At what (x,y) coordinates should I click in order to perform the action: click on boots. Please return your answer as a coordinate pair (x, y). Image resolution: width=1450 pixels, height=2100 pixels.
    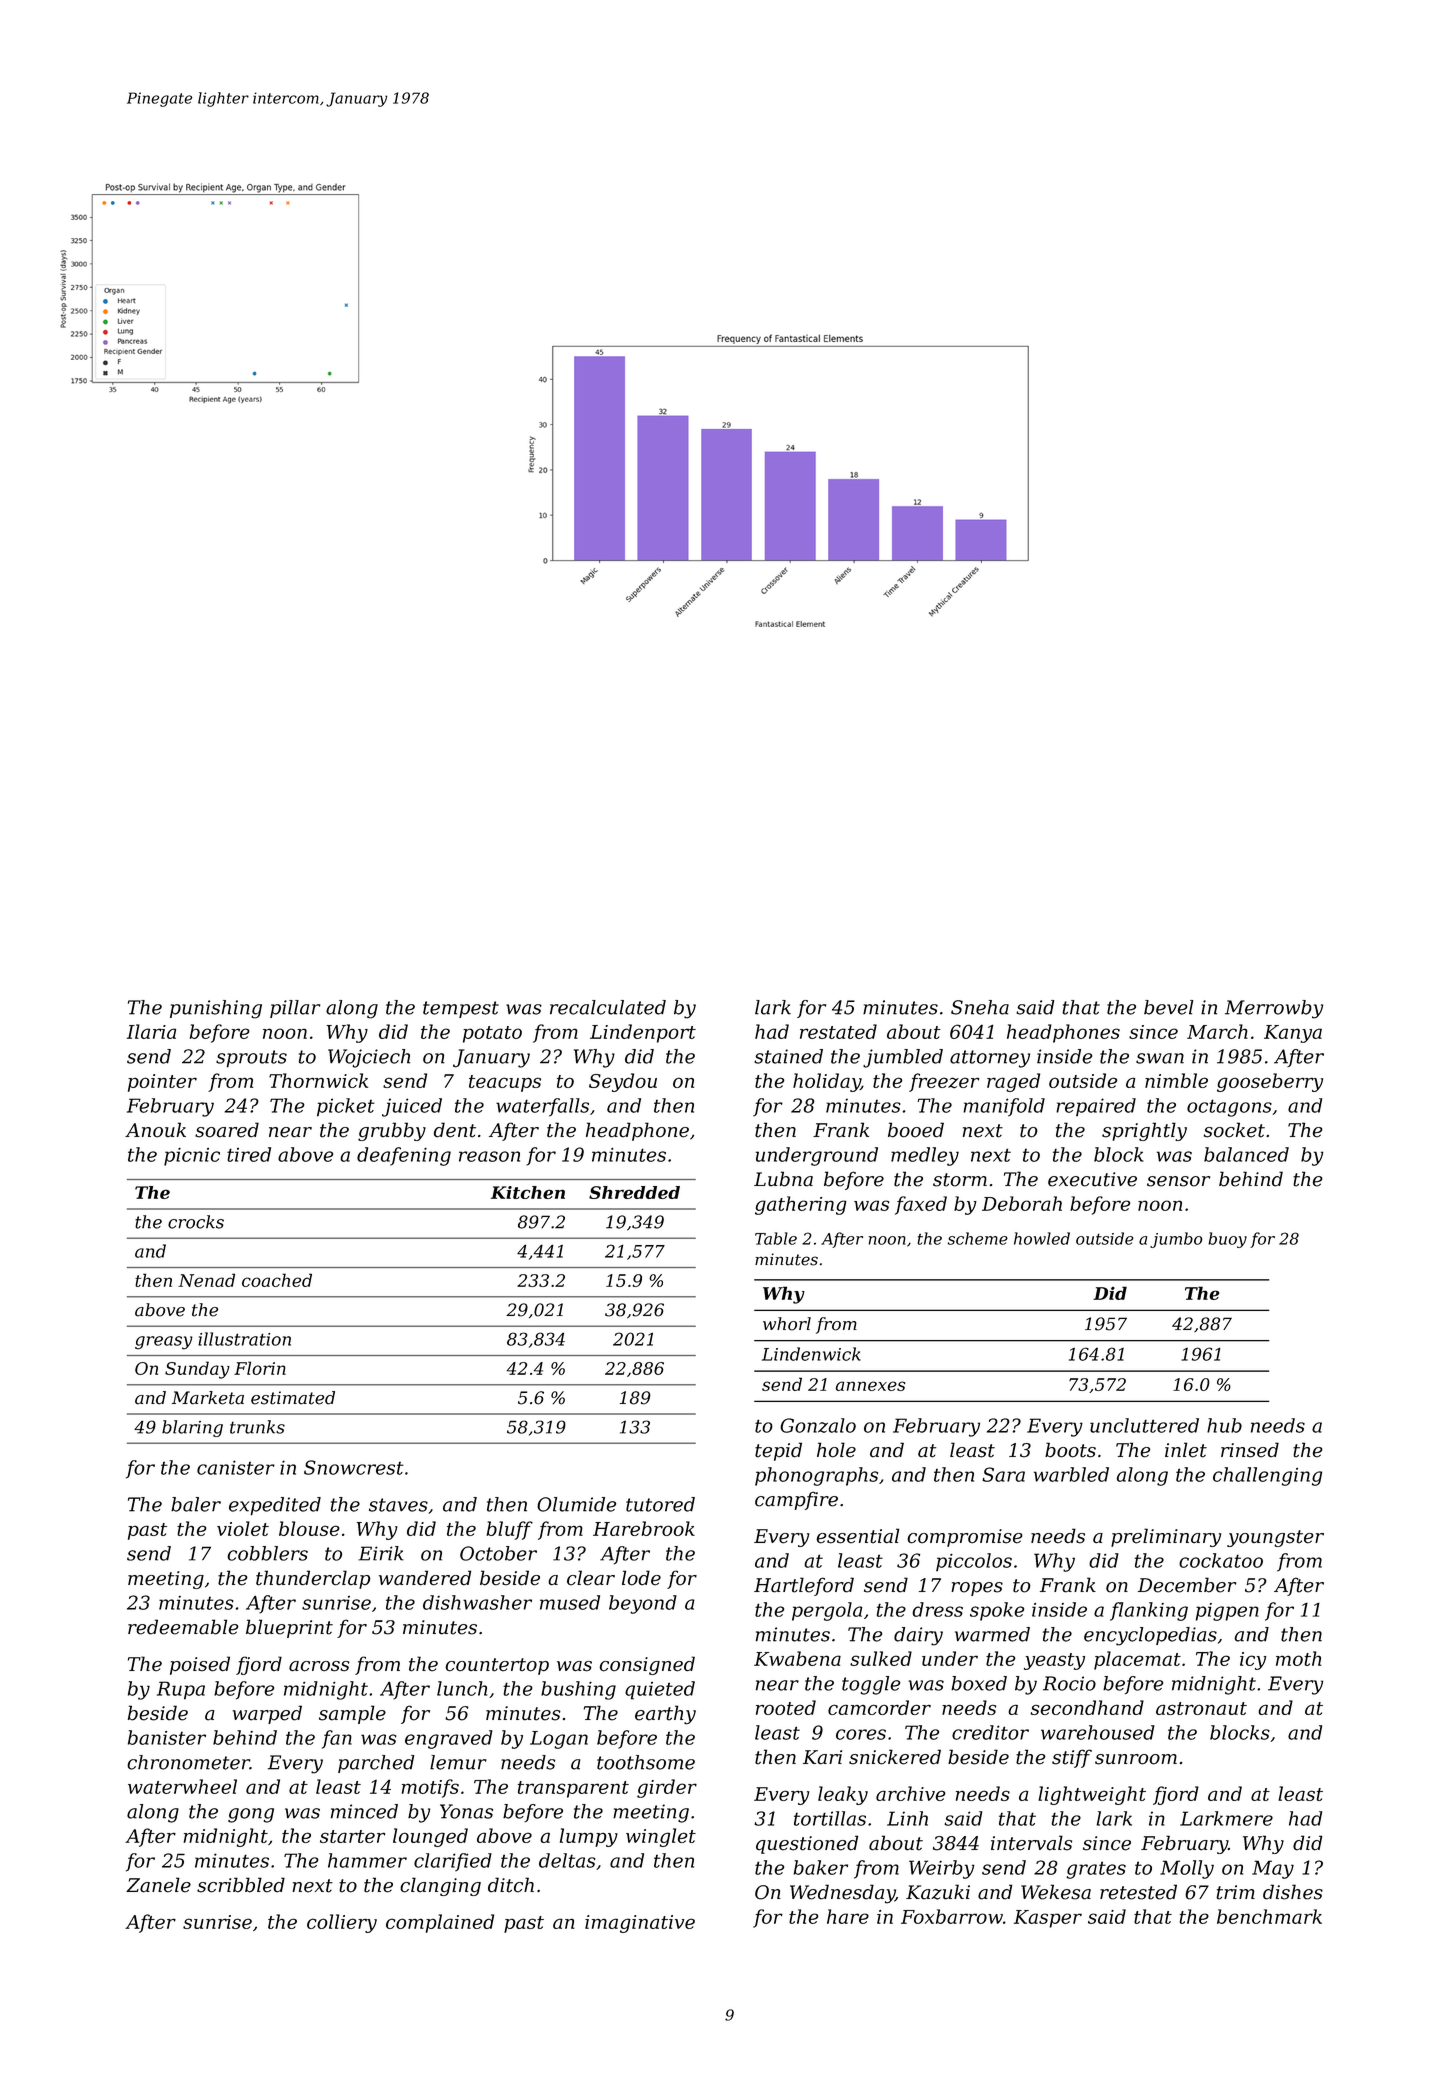
    Looking at the image, I should click on (1070, 1450).
